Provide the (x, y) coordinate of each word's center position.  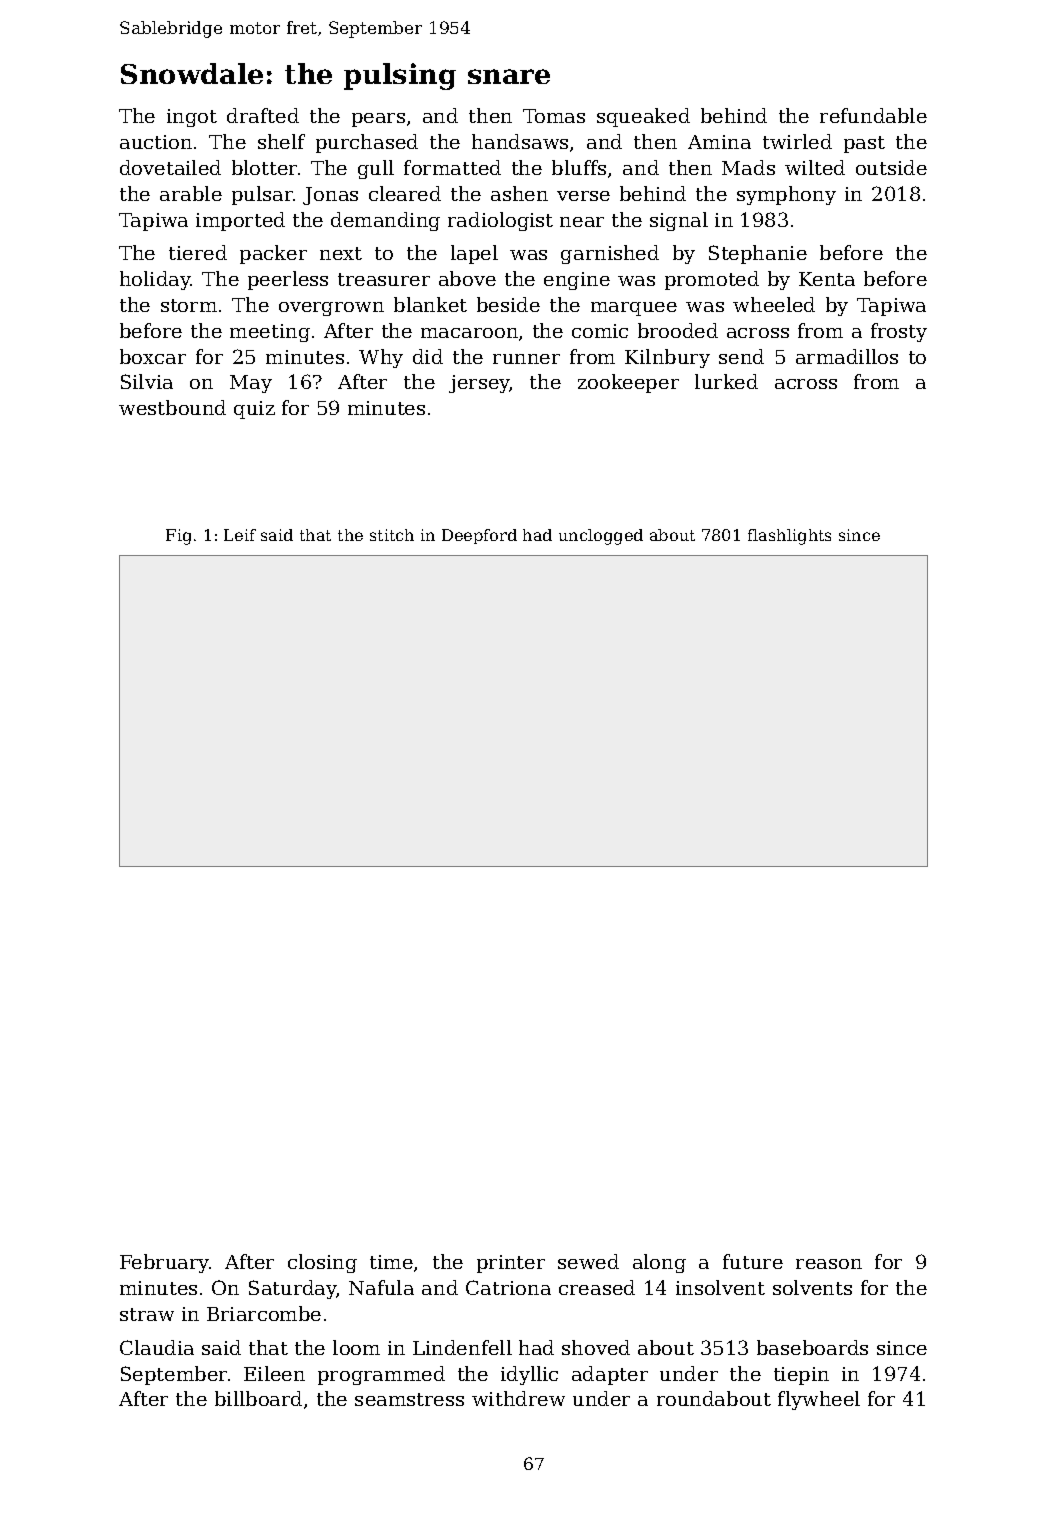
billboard (258, 1398)
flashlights (789, 537)
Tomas (554, 116)
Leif (240, 535)
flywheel (819, 1400)
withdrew (518, 1398)
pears (378, 120)
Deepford (479, 536)
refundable (873, 115)
